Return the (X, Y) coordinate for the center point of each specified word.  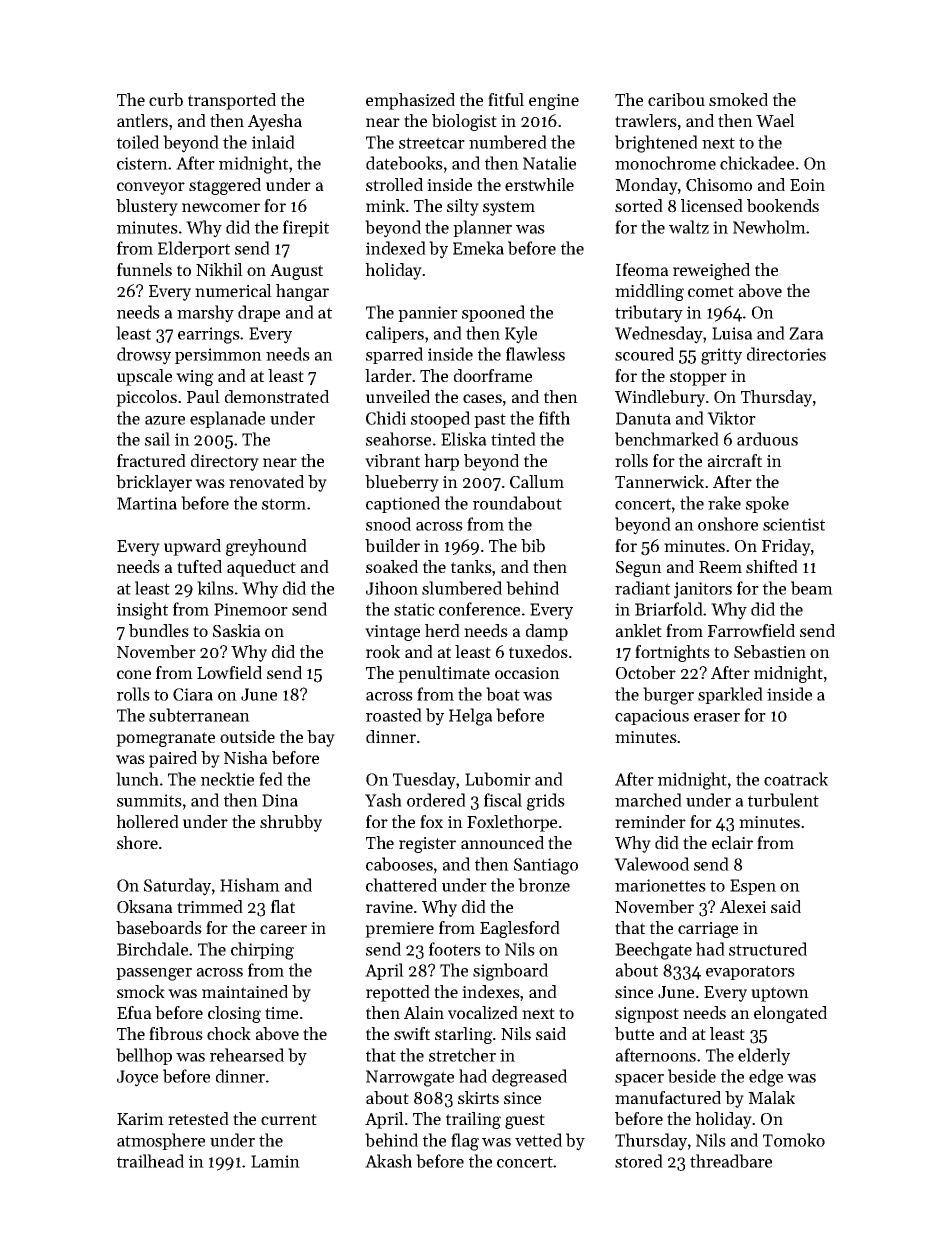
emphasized (410, 101)
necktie (227, 779)
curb (166, 100)
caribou (676, 100)
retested (198, 1118)
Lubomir (498, 779)
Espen (753, 887)
